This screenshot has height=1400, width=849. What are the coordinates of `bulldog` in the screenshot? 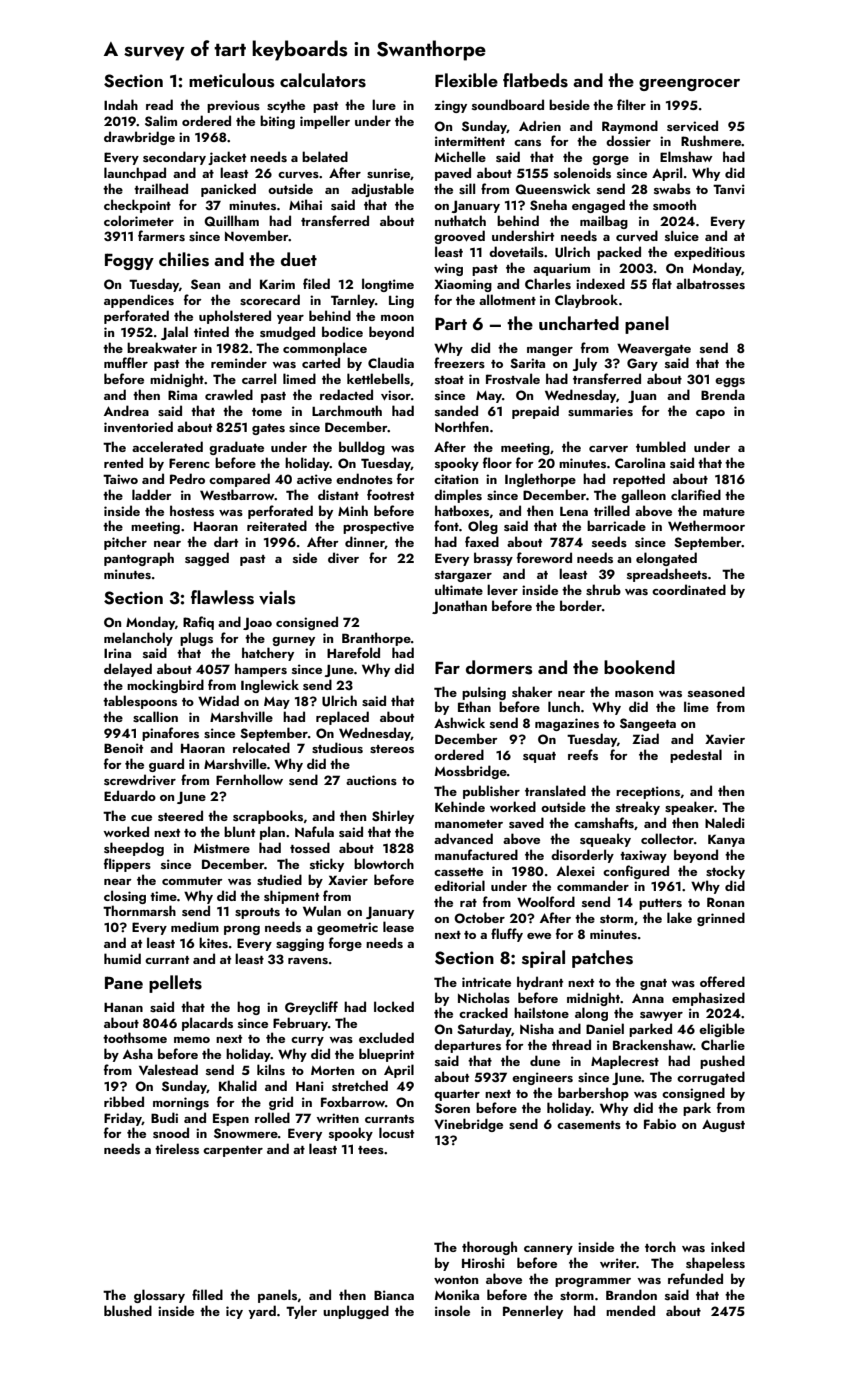 It's located at (362, 448).
